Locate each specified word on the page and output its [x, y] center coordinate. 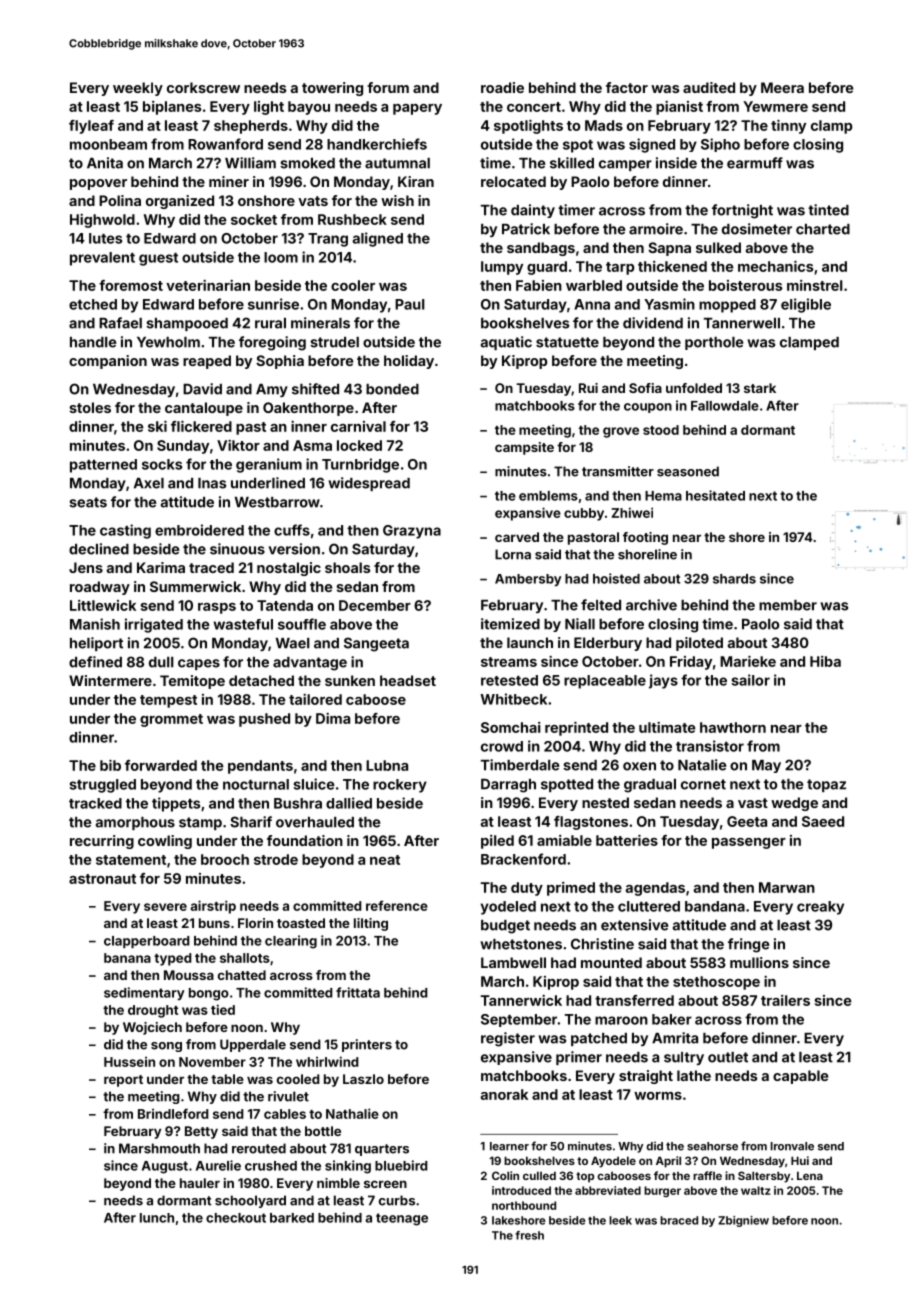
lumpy [502, 268]
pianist [679, 108]
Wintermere [110, 680]
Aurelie [218, 1165]
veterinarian [208, 285]
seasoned [688, 471]
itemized [510, 624]
